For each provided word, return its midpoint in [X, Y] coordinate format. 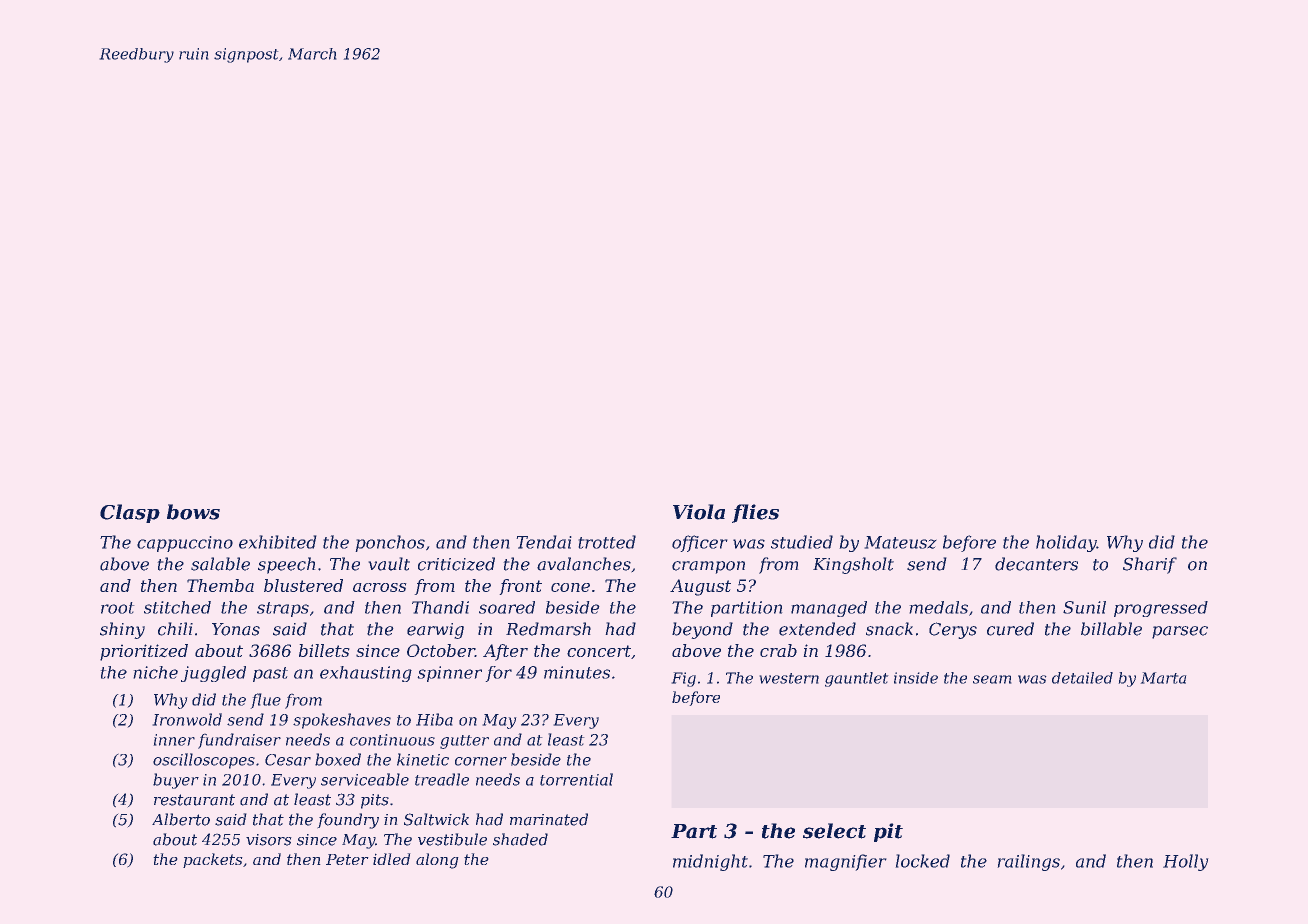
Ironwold [187, 719]
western [789, 678]
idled [392, 859]
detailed [1082, 678]
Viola [699, 512]
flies [755, 513]
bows [193, 512]
